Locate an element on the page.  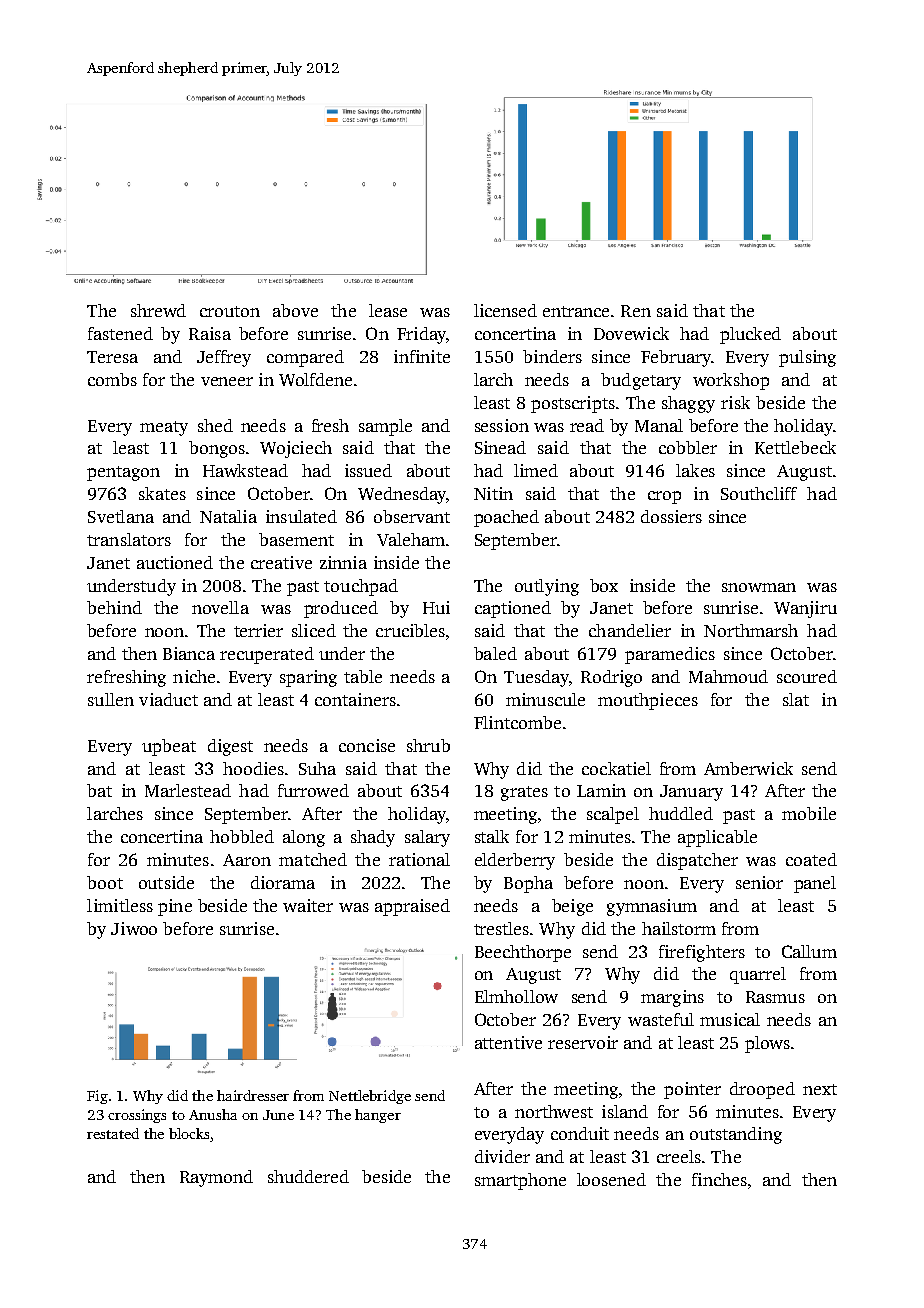
Anusha is located at coordinates (213, 1114).
